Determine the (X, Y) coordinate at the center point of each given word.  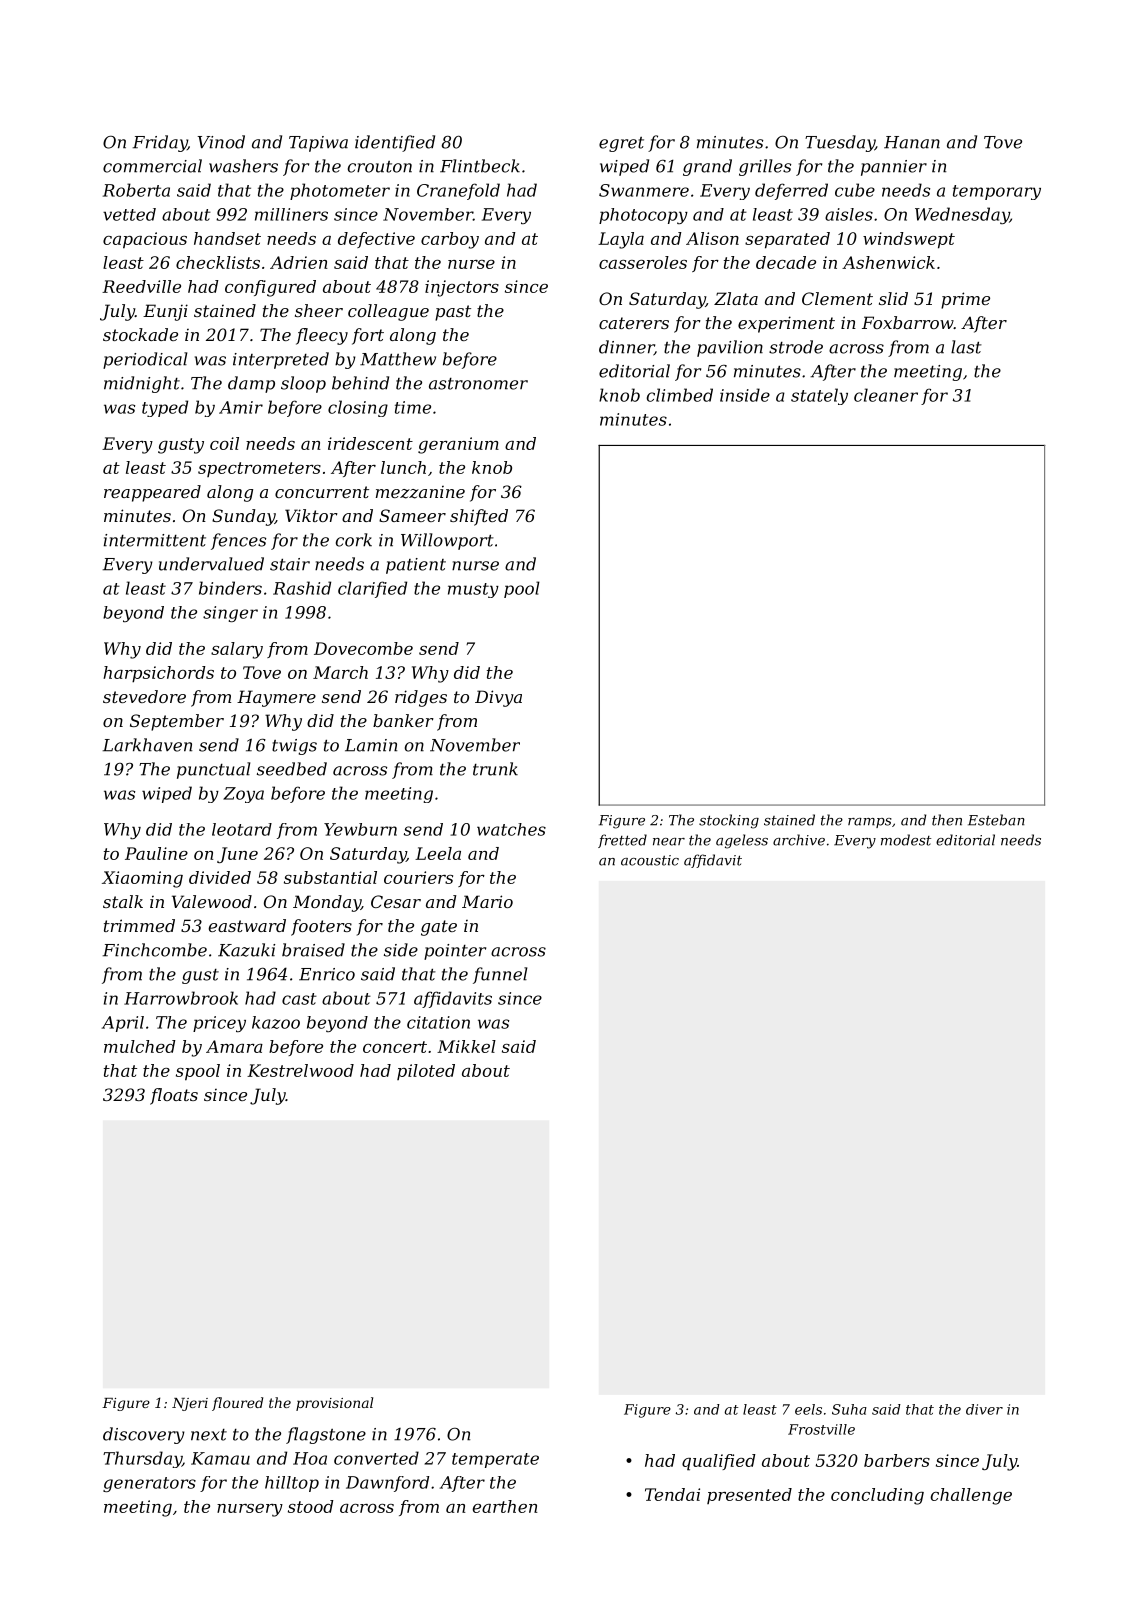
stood (311, 1506)
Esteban (996, 820)
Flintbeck (480, 166)
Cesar (396, 901)
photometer (340, 191)
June (237, 855)
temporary (997, 192)
